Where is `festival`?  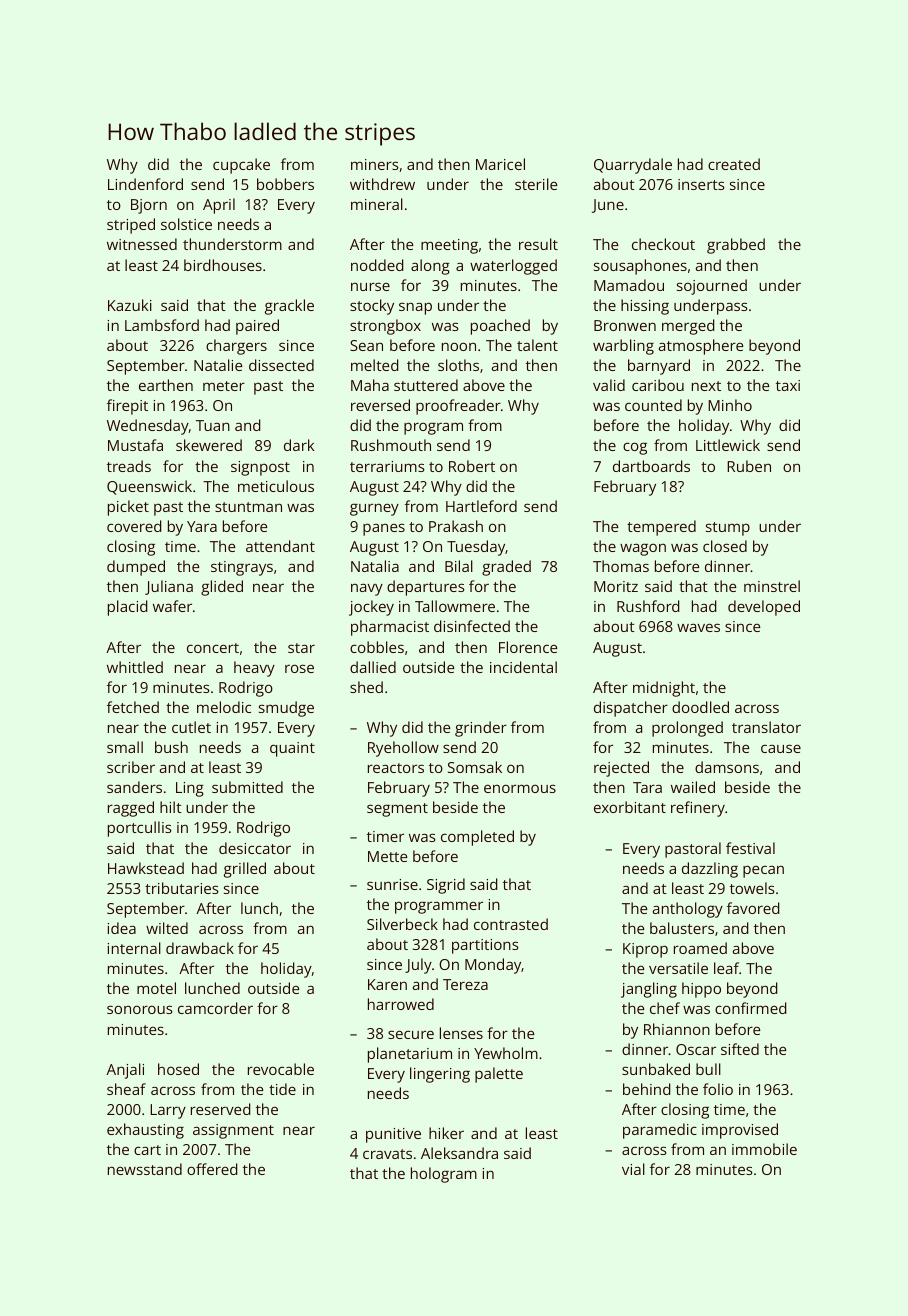 festival is located at coordinates (750, 848).
